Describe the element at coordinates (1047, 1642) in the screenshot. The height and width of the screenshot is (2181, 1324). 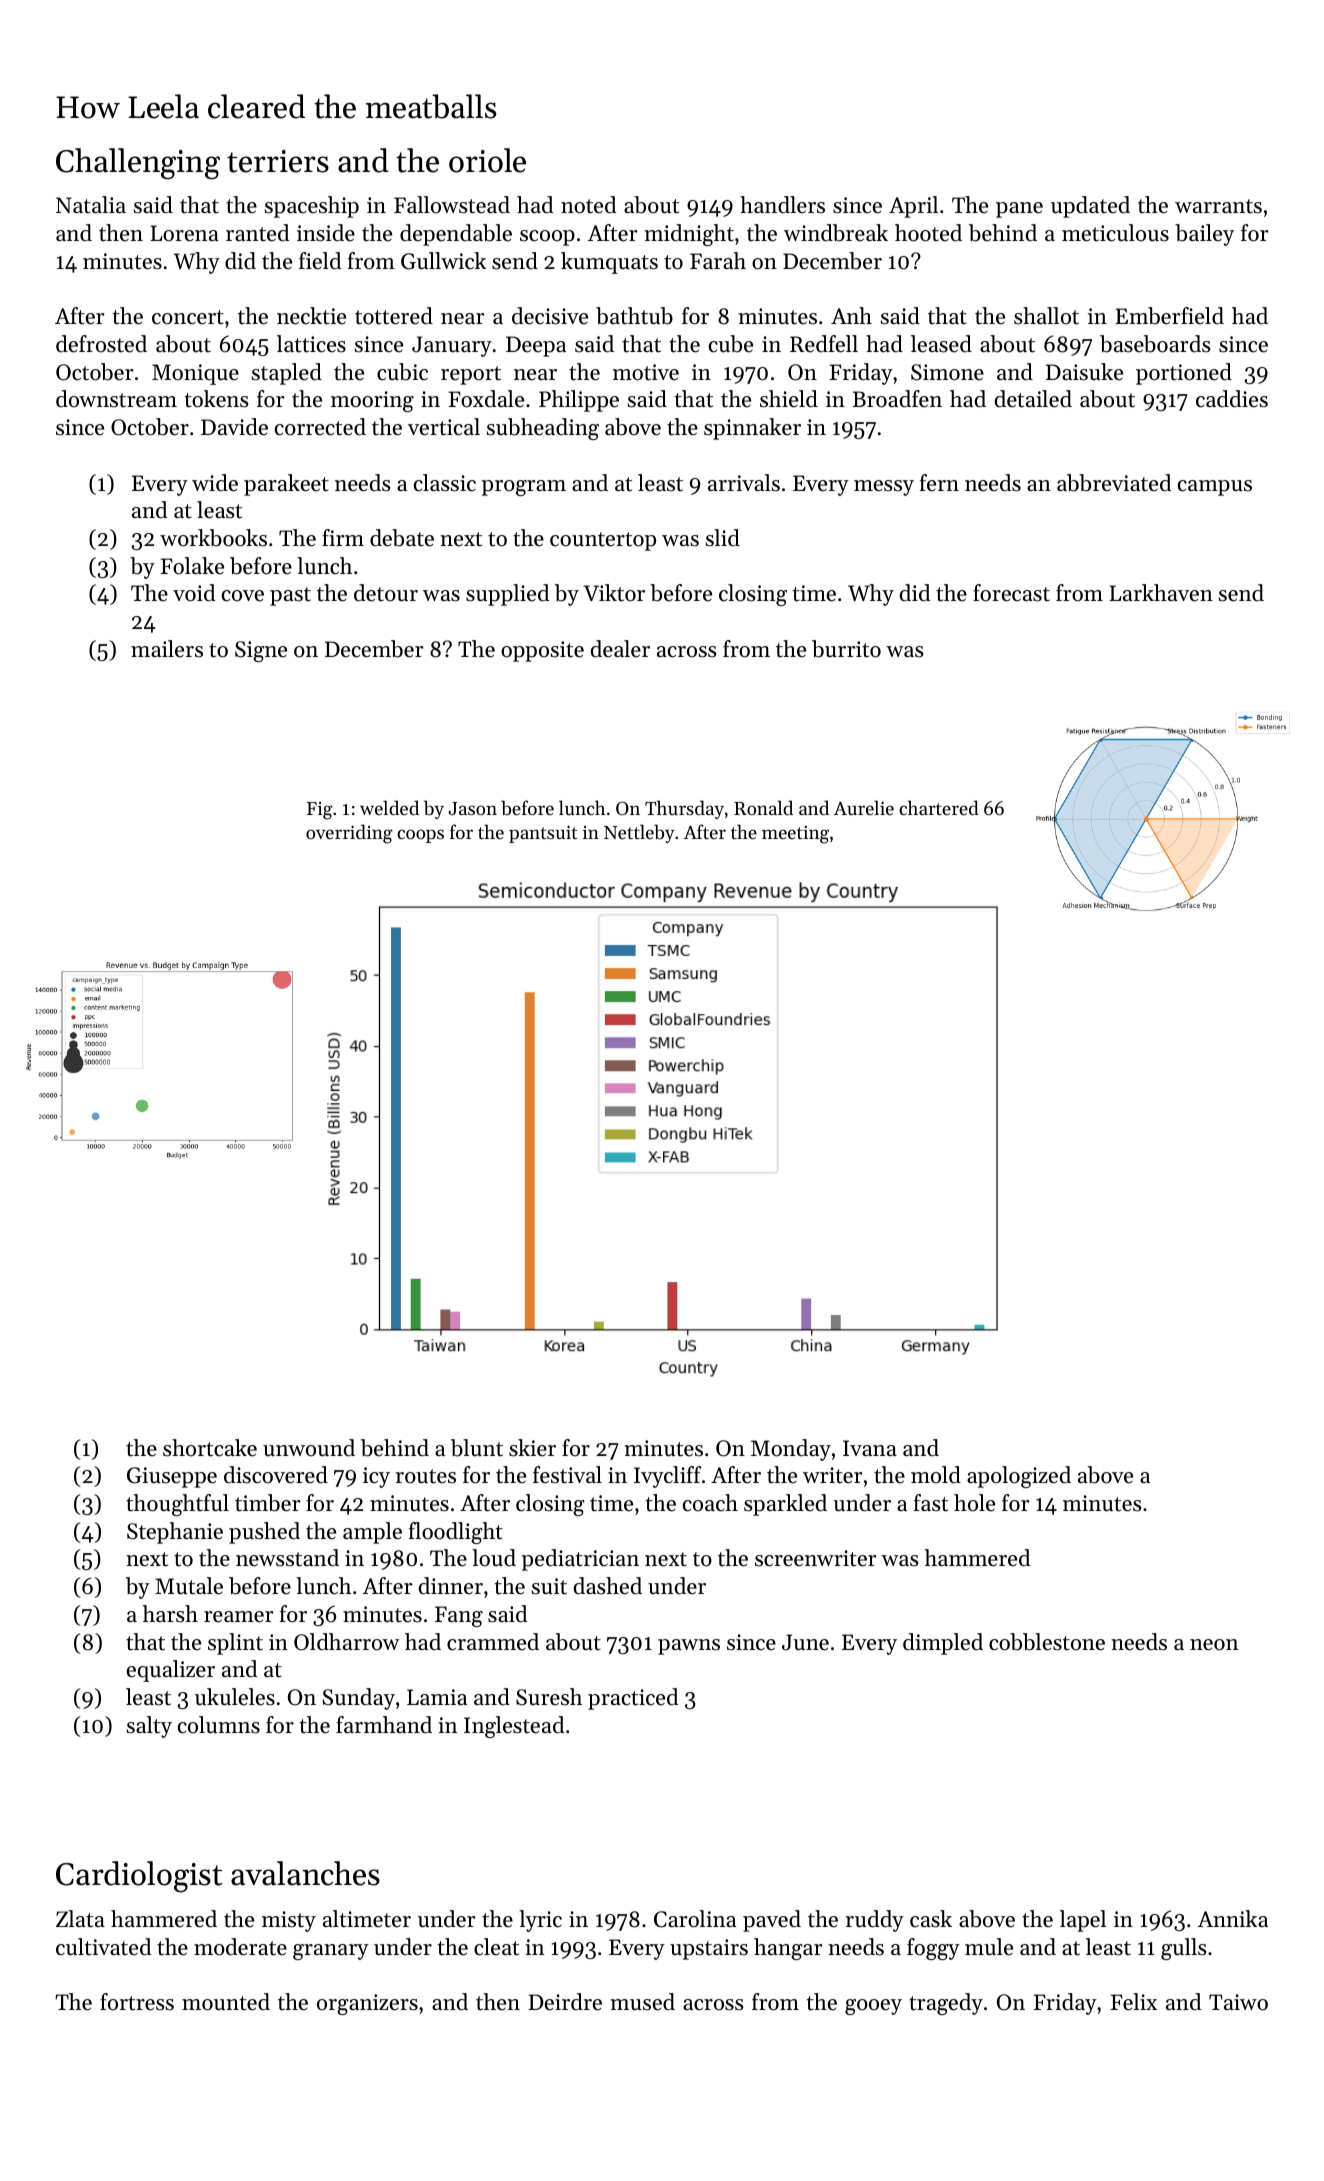
I see `cobblestone` at that location.
